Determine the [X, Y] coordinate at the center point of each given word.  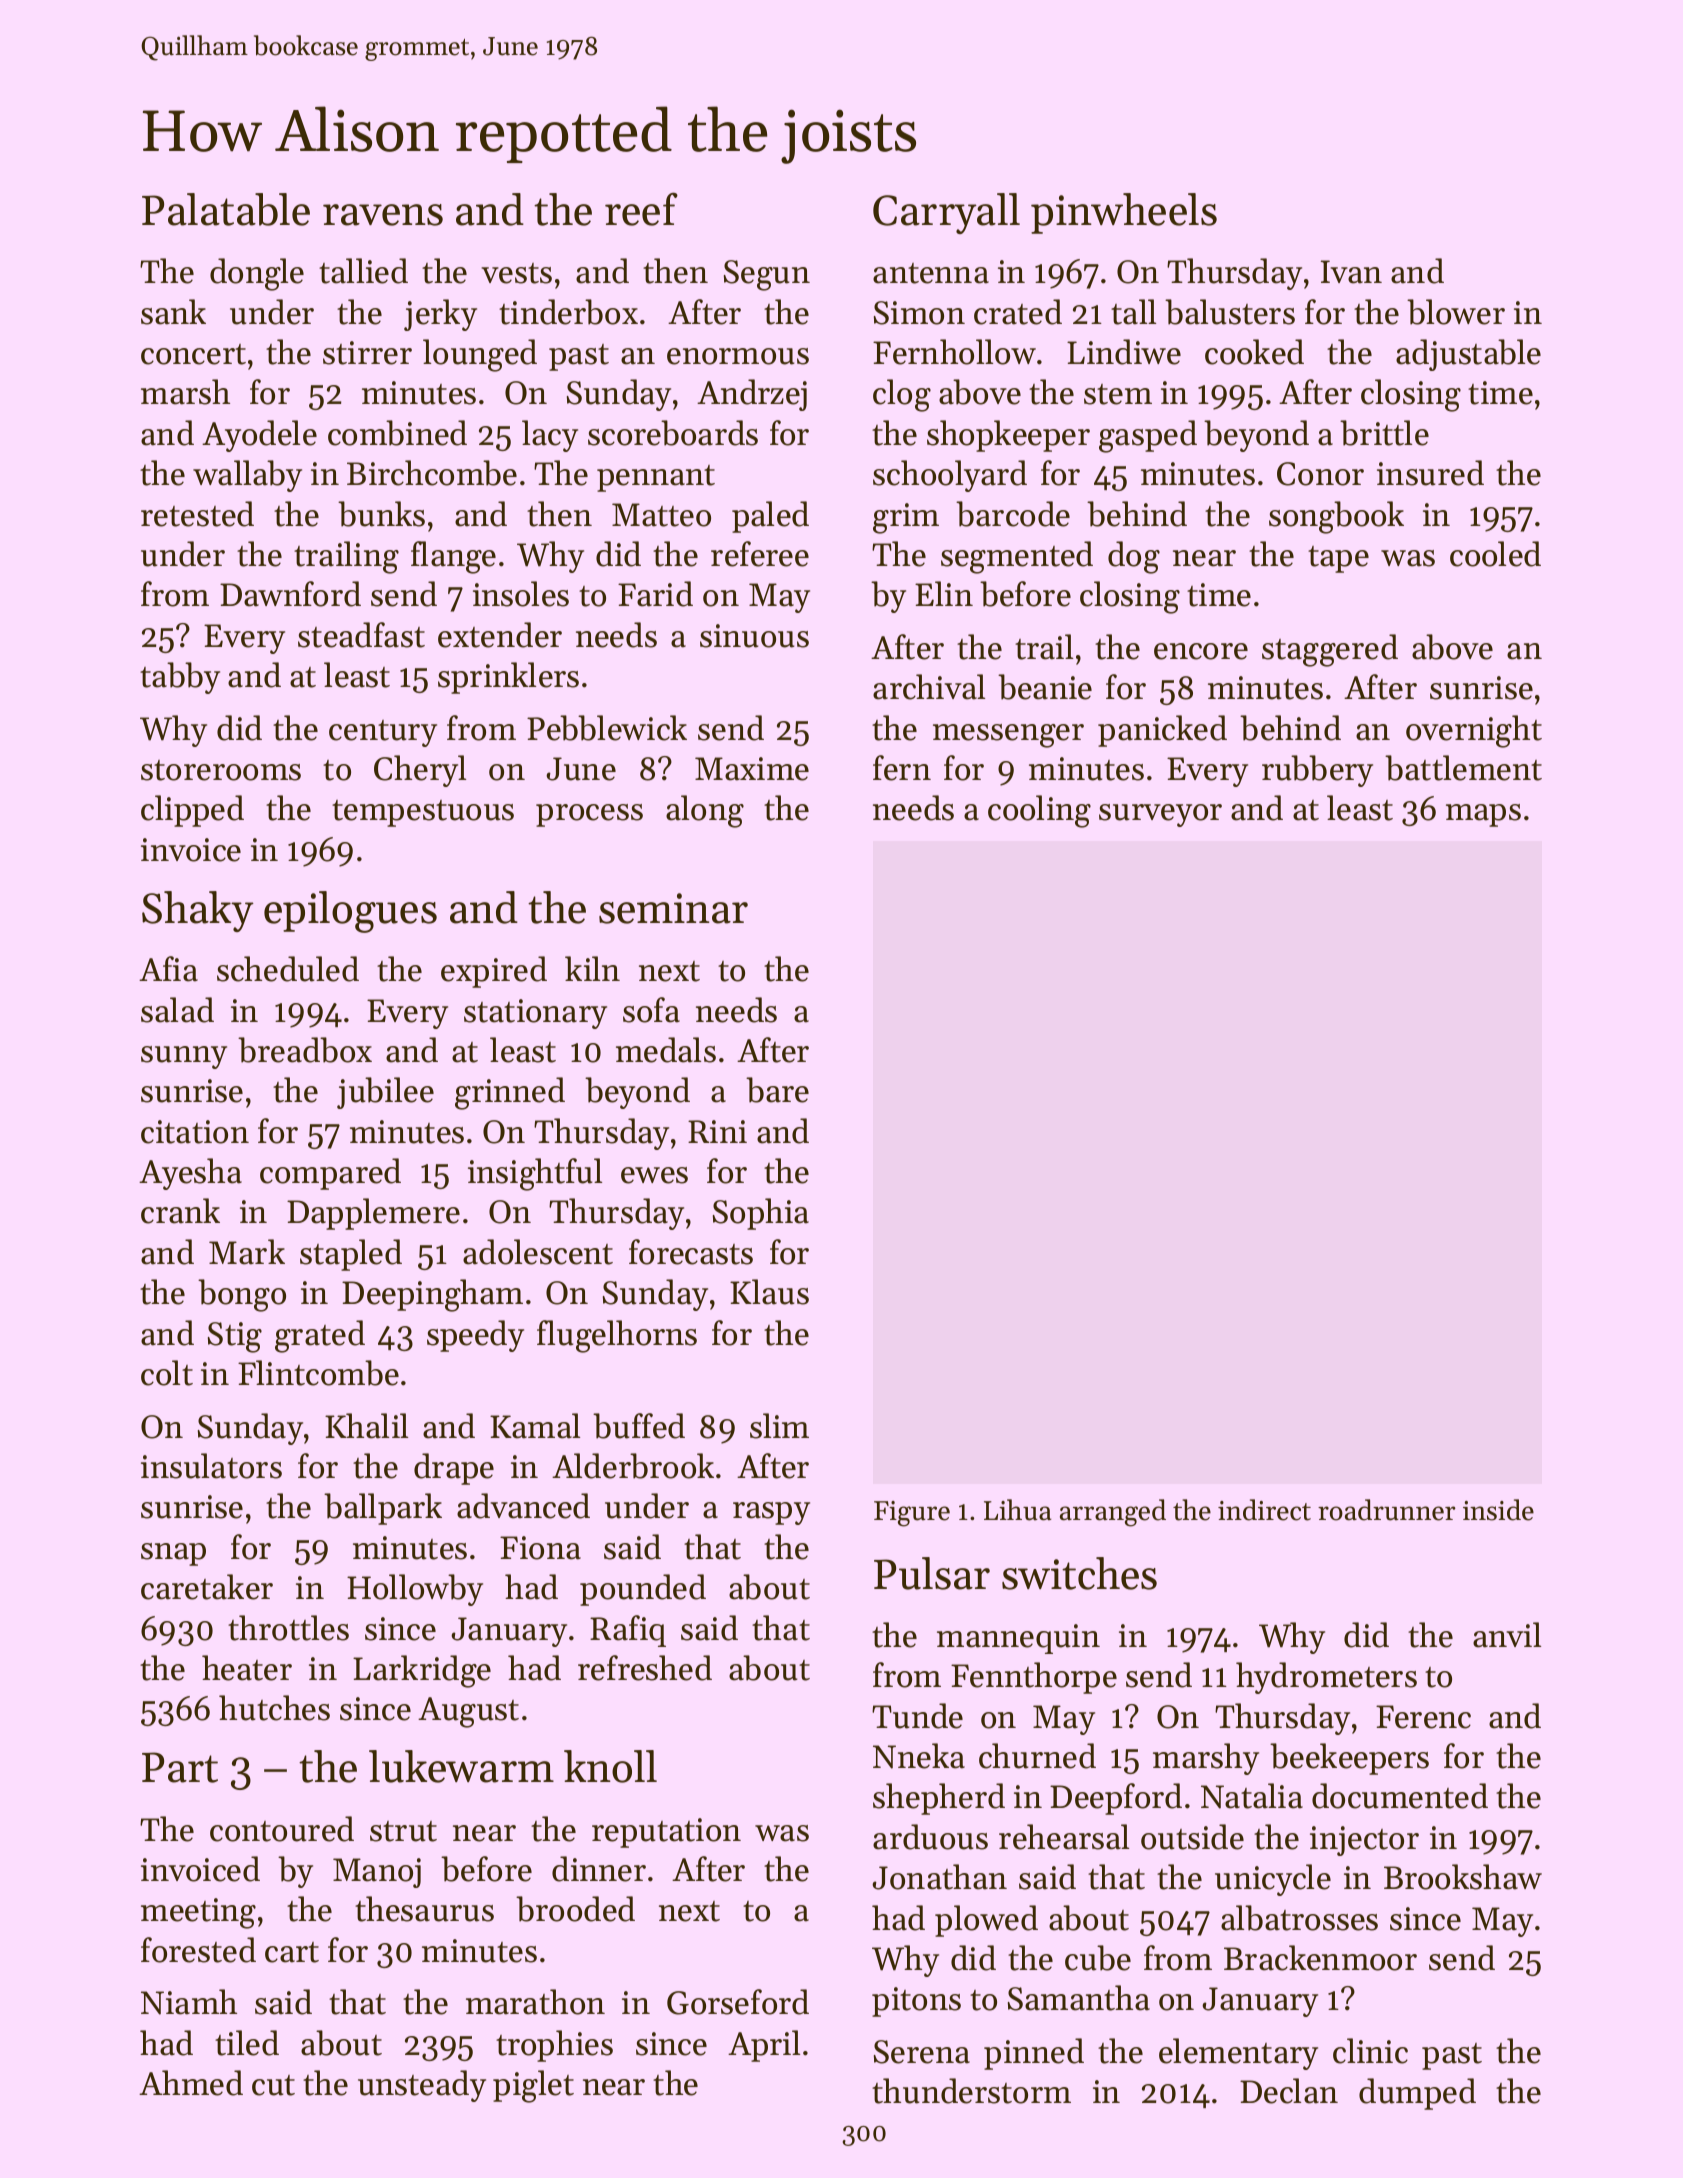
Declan [1289, 2091]
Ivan [1351, 272]
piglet [533, 2086]
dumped [1417, 2094]
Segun [767, 275]
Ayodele [259, 436]
